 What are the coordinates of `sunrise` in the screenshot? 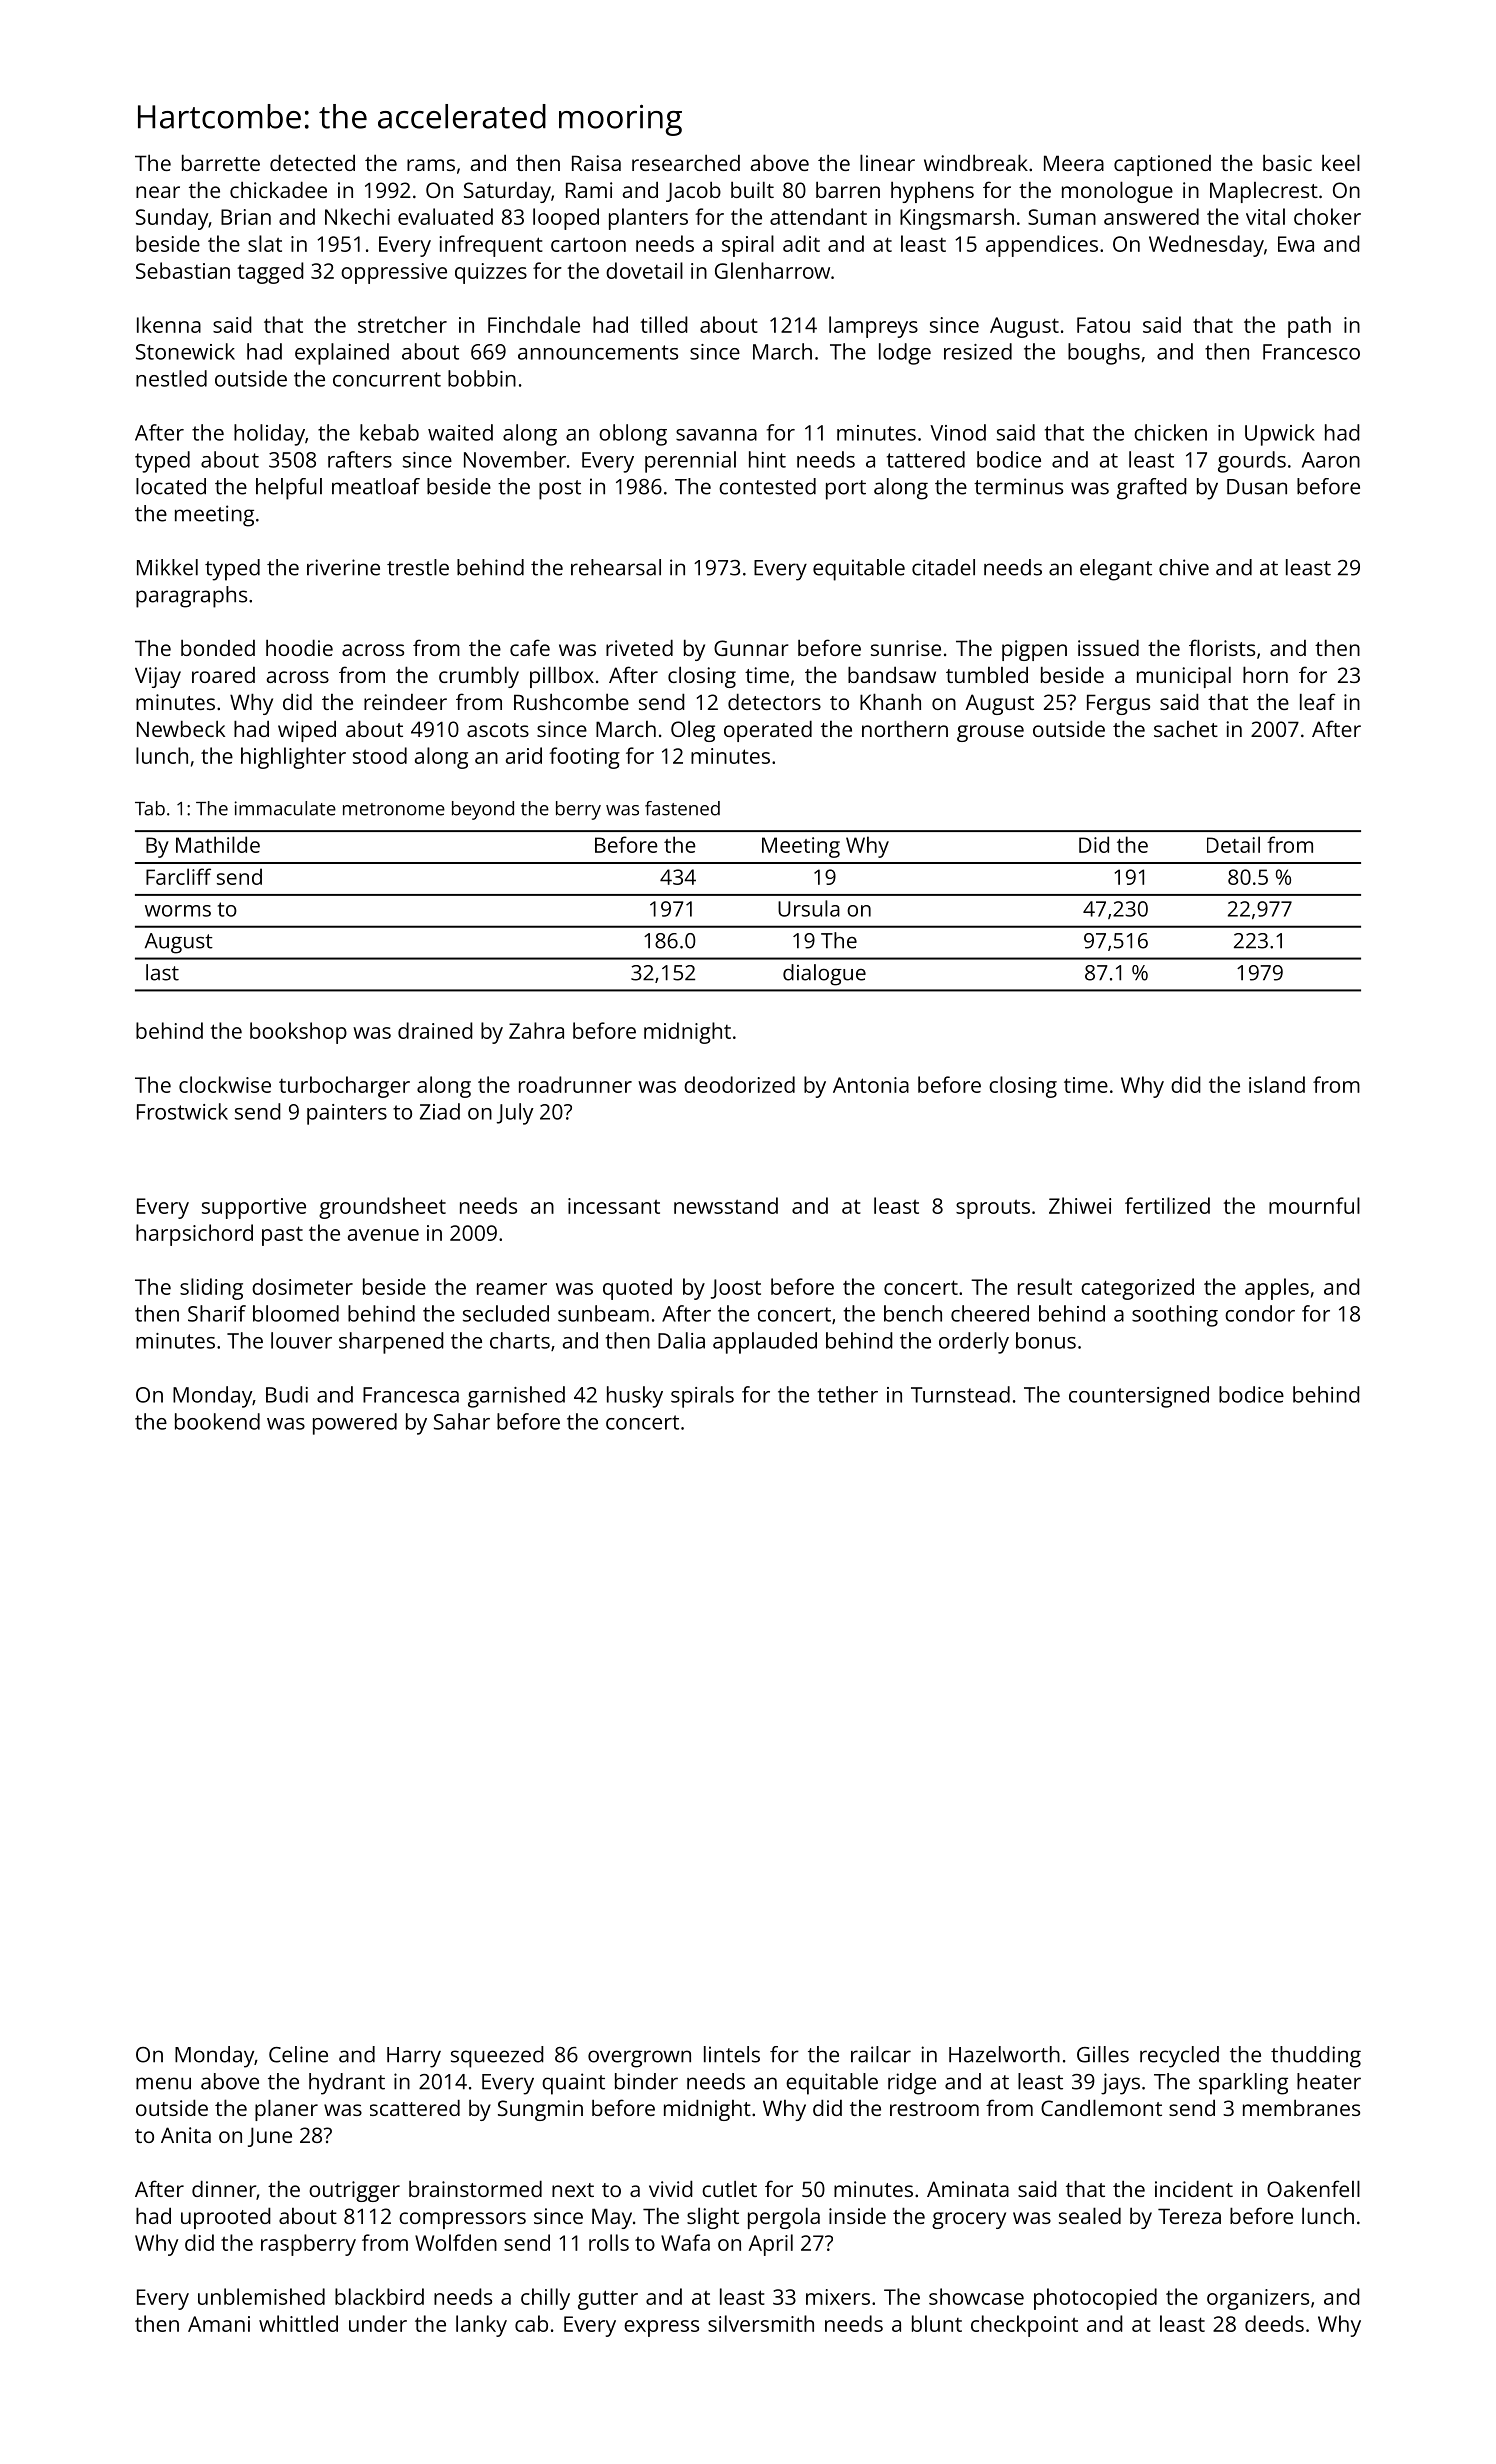 It's located at (906, 648).
